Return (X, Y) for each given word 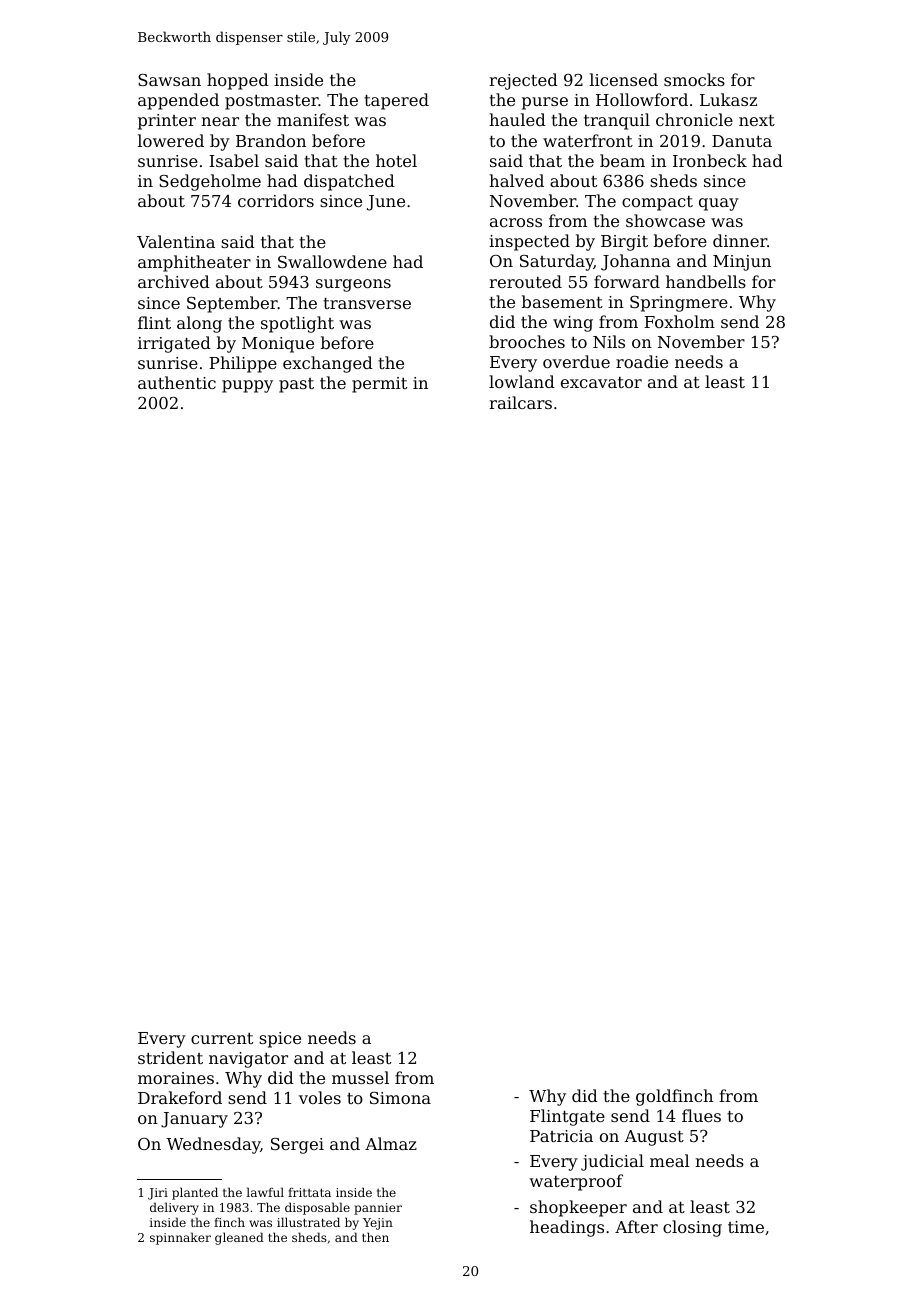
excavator (601, 382)
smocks (694, 79)
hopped (238, 81)
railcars (520, 402)
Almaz (391, 1143)
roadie (642, 361)
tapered (396, 101)
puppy (247, 386)
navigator (248, 1060)
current (222, 1038)
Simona (400, 1098)
